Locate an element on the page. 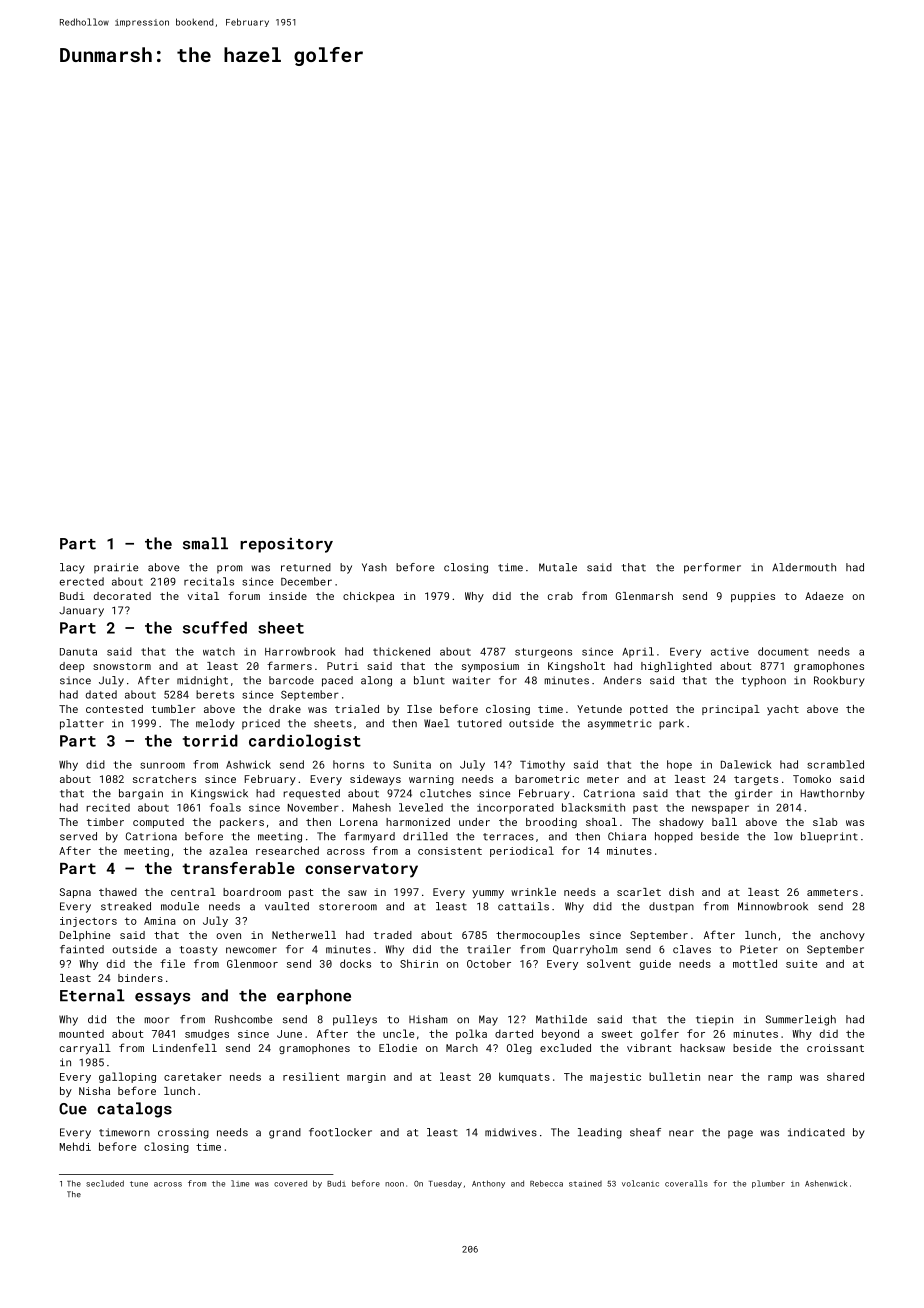  docks is located at coordinates (355, 963).
